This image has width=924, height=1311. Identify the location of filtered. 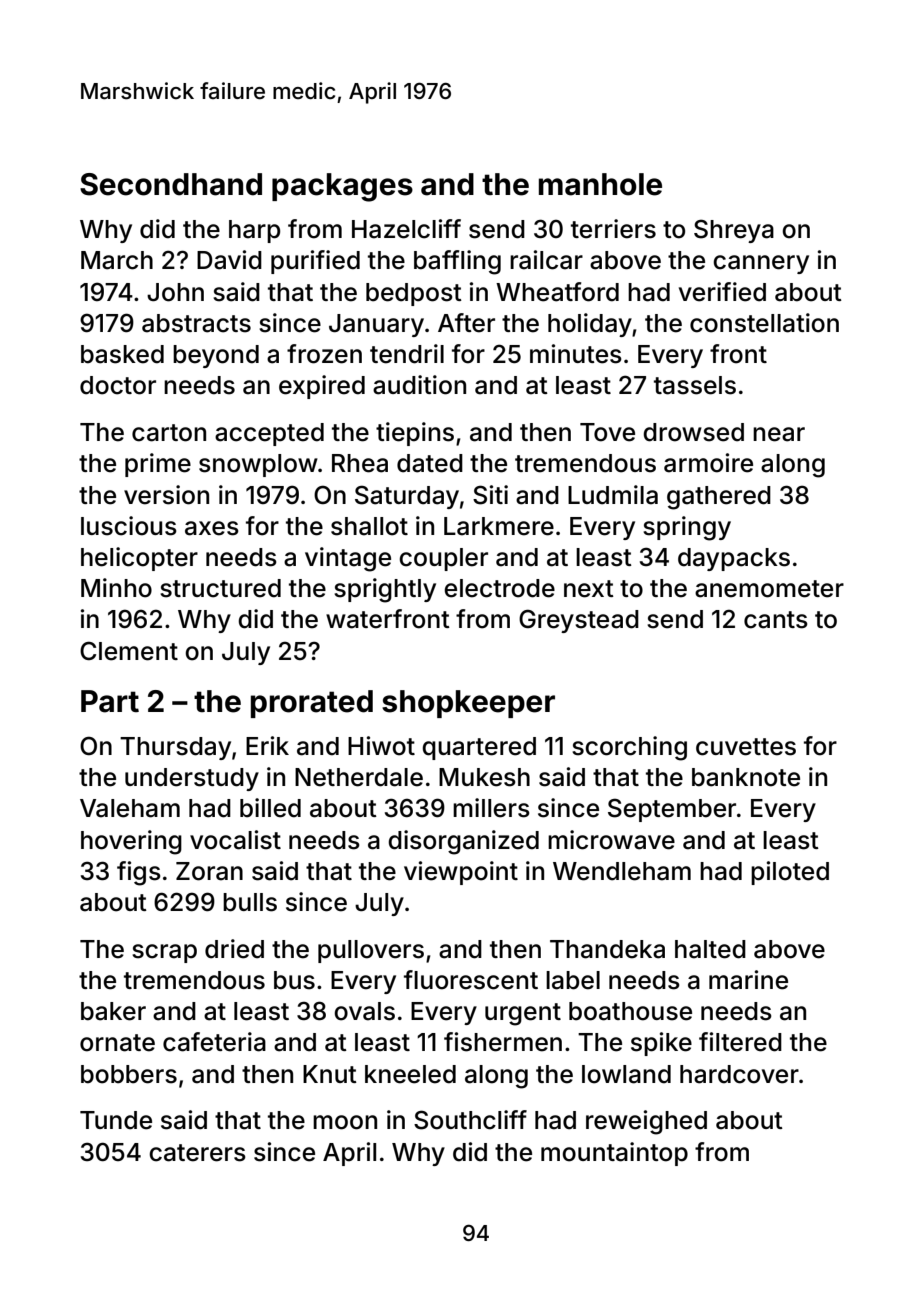
(740, 1042).
